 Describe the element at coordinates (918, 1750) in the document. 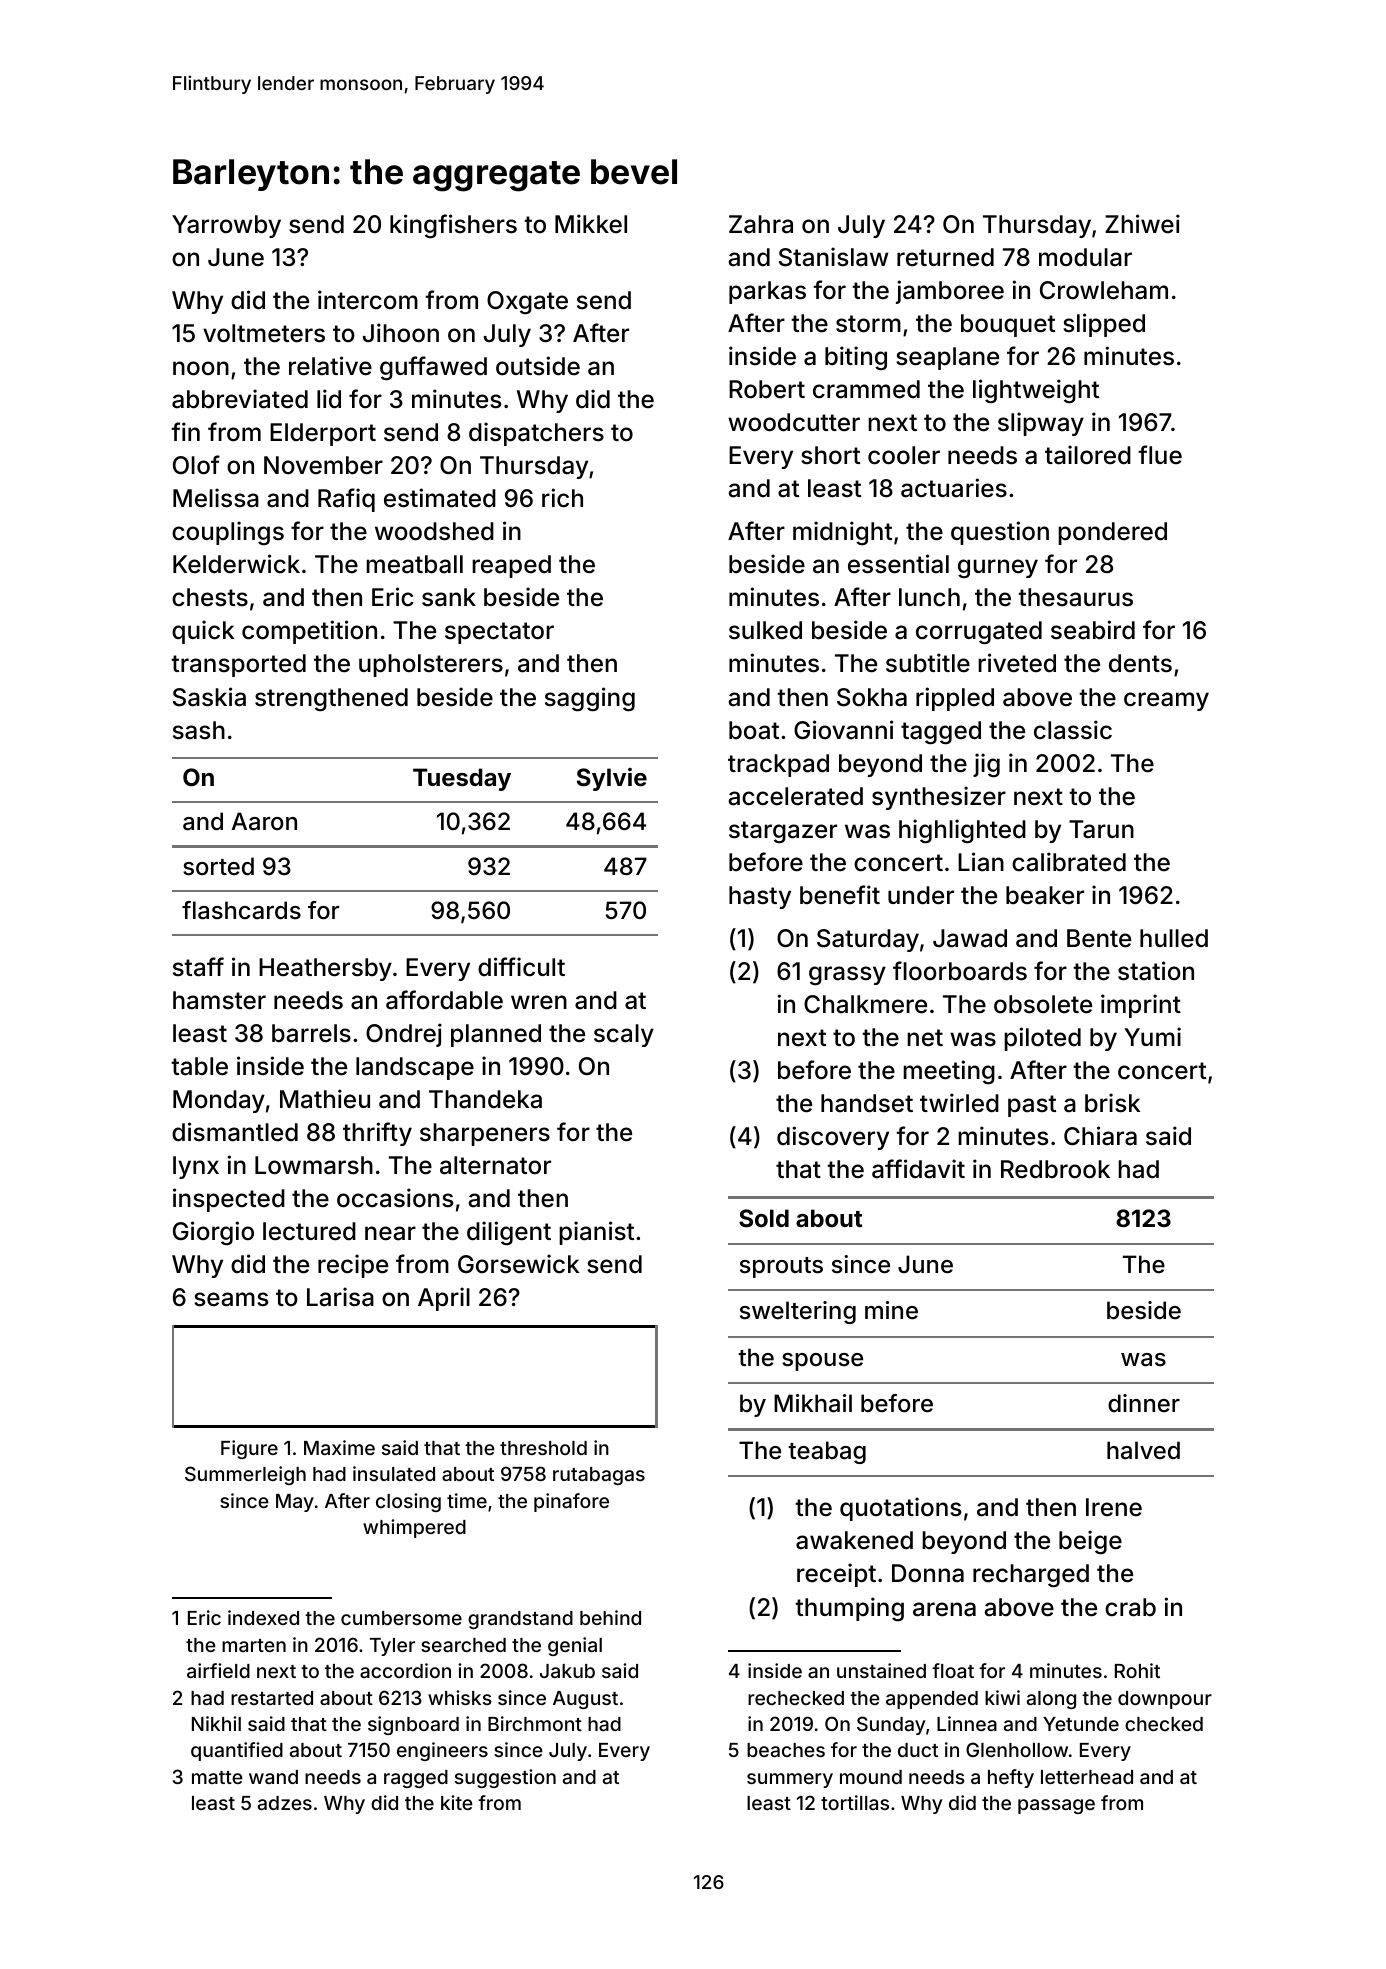

I see `duct` at that location.
